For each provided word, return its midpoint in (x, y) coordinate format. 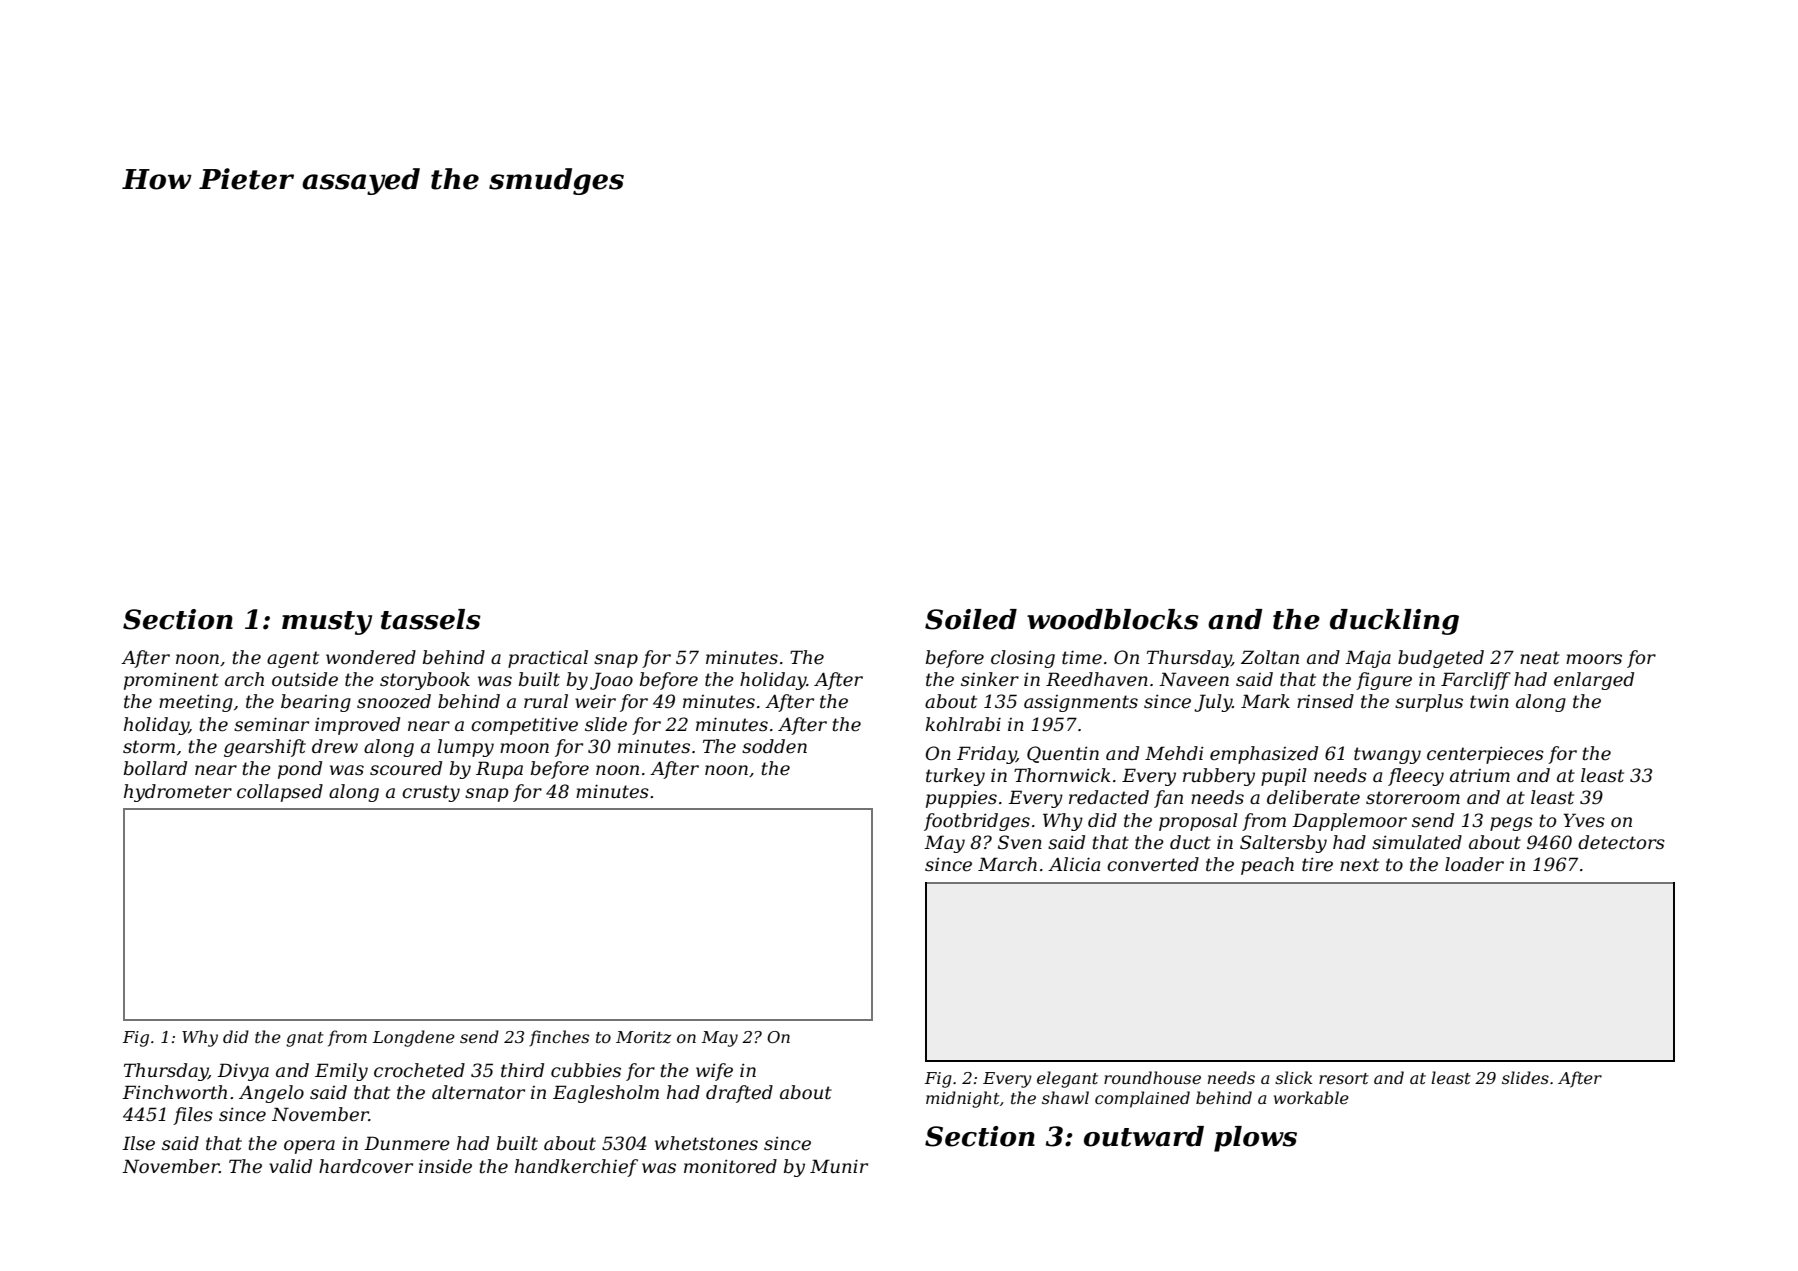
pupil (1284, 777)
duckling (1394, 622)
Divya (243, 1072)
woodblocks (1113, 619)
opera (309, 1147)
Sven (1020, 842)
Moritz (643, 1037)
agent (293, 659)
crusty (431, 793)
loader (1474, 864)
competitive (524, 726)
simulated (1417, 842)
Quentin (1063, 754)
